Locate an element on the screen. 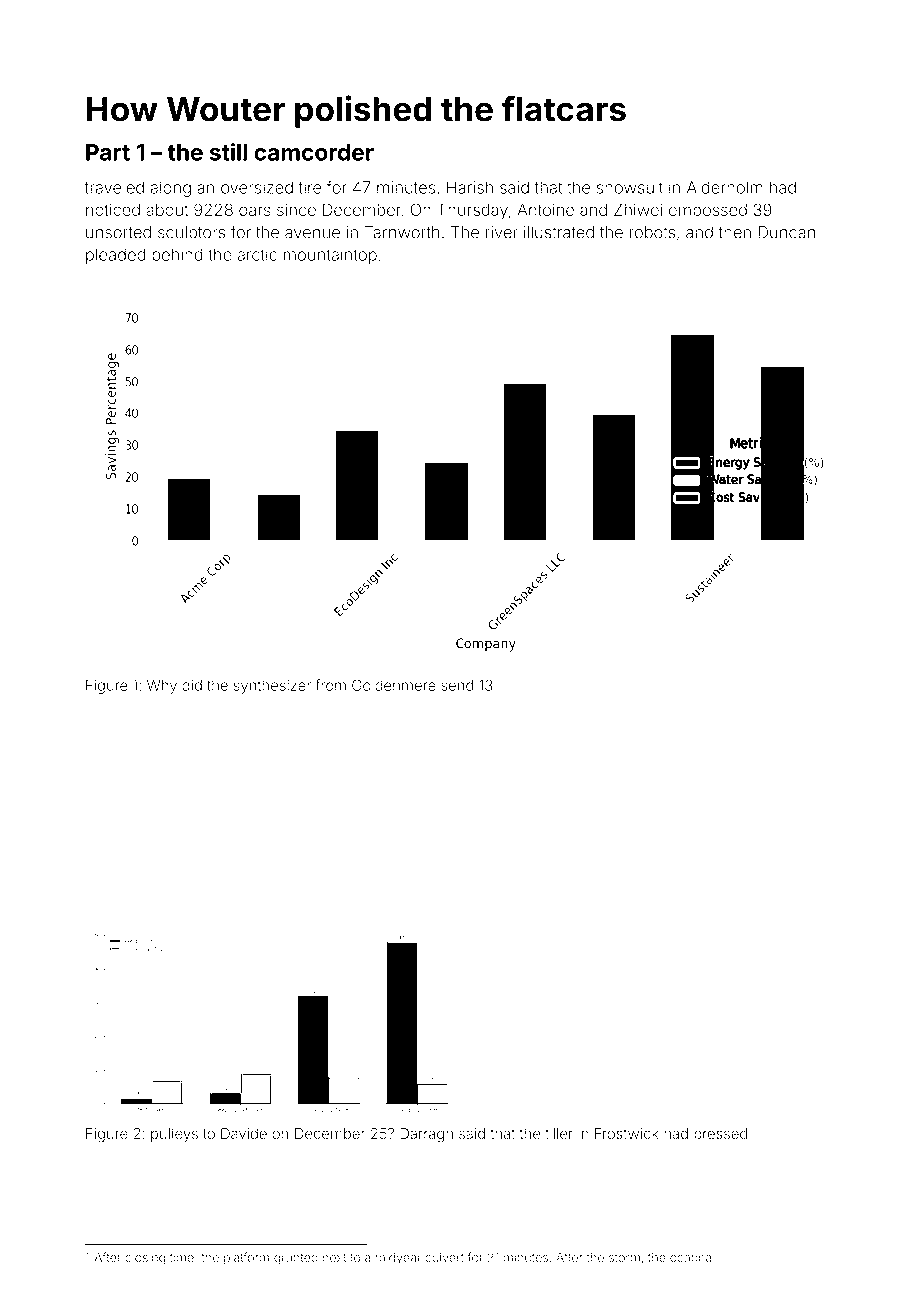 This screenshot has width=924, height=1308. behind is located at coordinates (177, 254).
